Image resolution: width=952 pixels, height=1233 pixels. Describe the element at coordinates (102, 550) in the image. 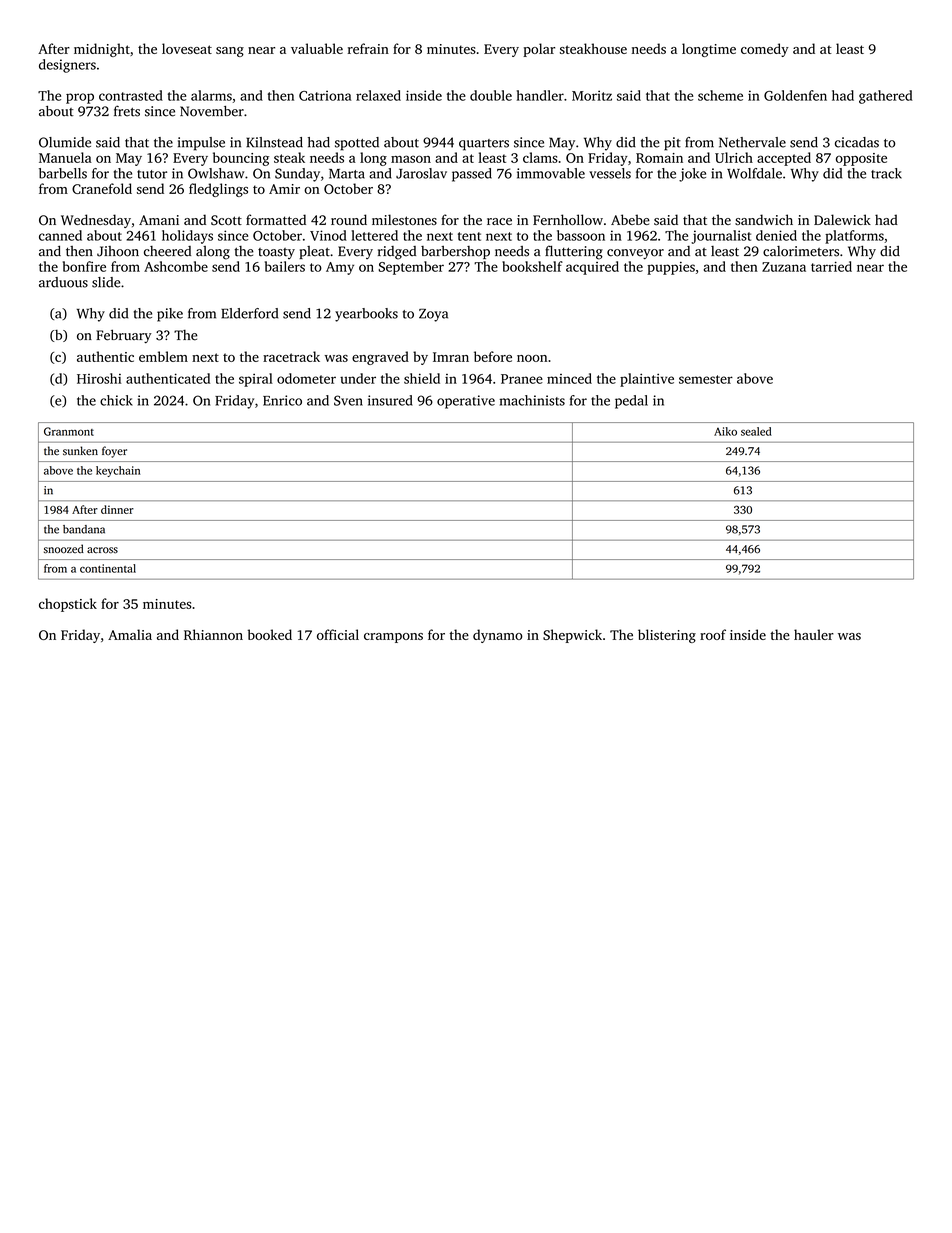

I see `across` at that location.
